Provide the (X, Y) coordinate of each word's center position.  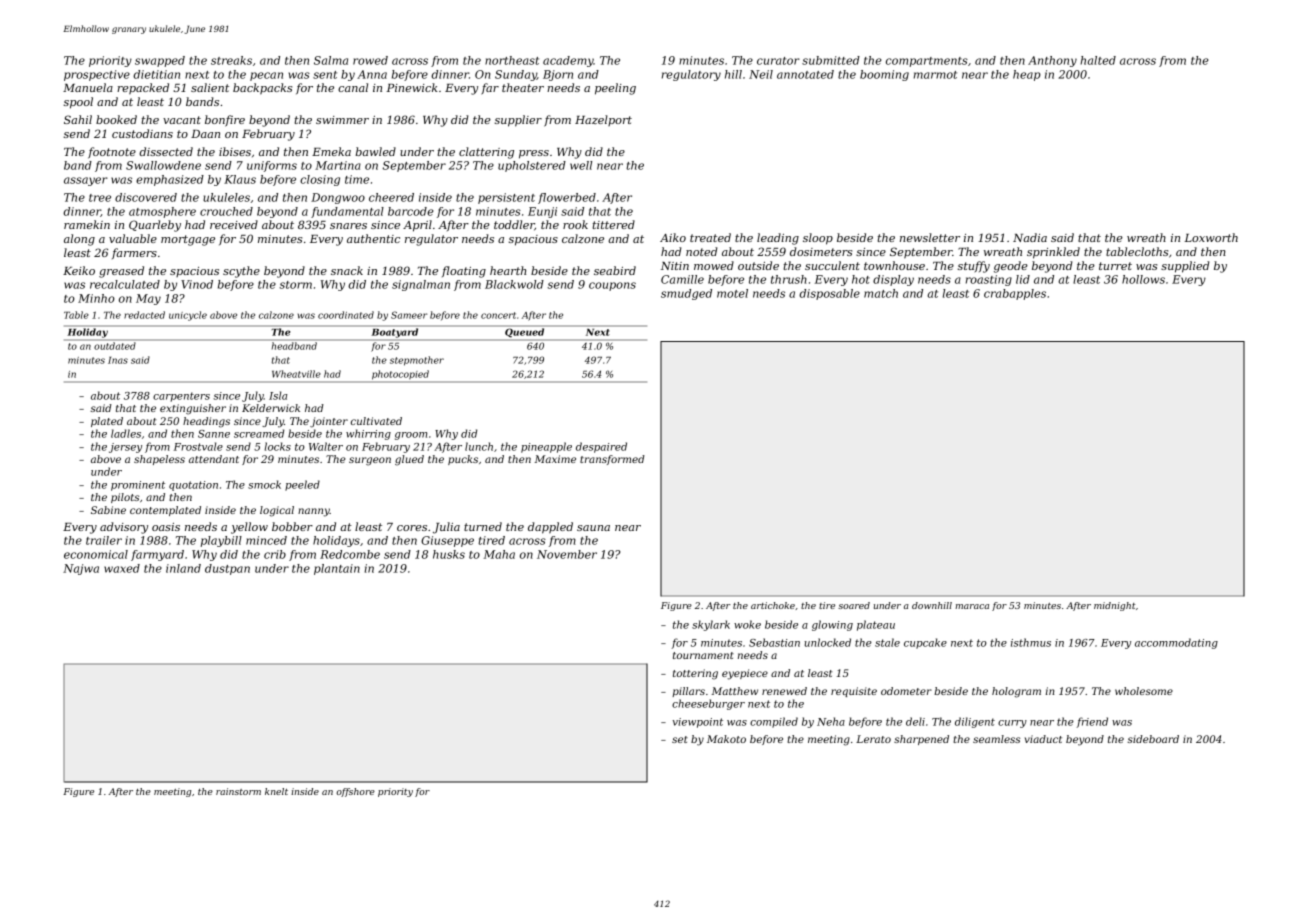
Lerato (873, 739)
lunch (479, 446)
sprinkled (1053, 253)
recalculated (125, 284)
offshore (355, 792)
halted (1098, 60)
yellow (249, 528)
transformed (612, 460)
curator (778, 61)
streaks (231, 60)
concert (498, 315)
